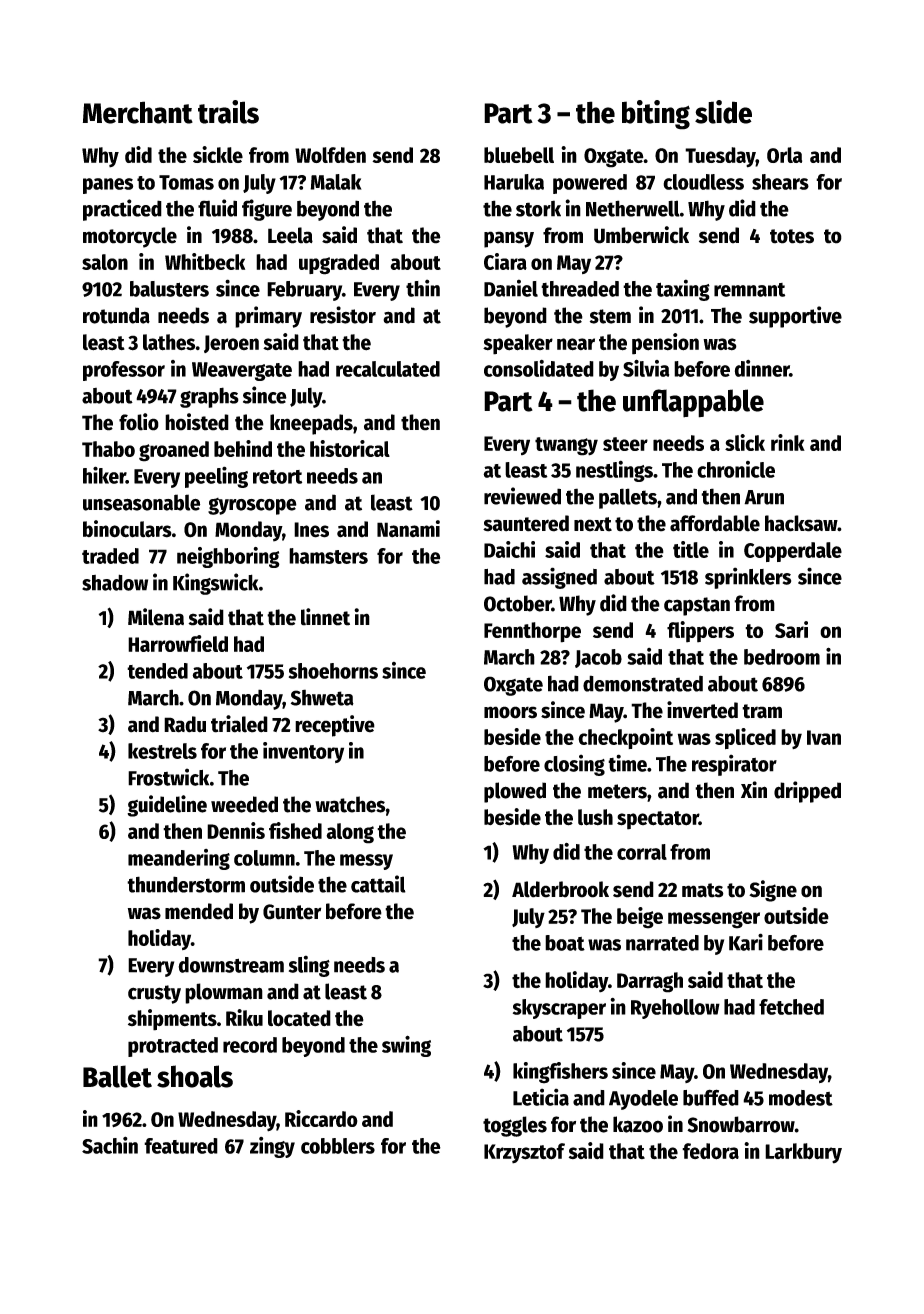  Describe the element at coordinates (124, 371) in the screenshot. I see `professor` at that location.
